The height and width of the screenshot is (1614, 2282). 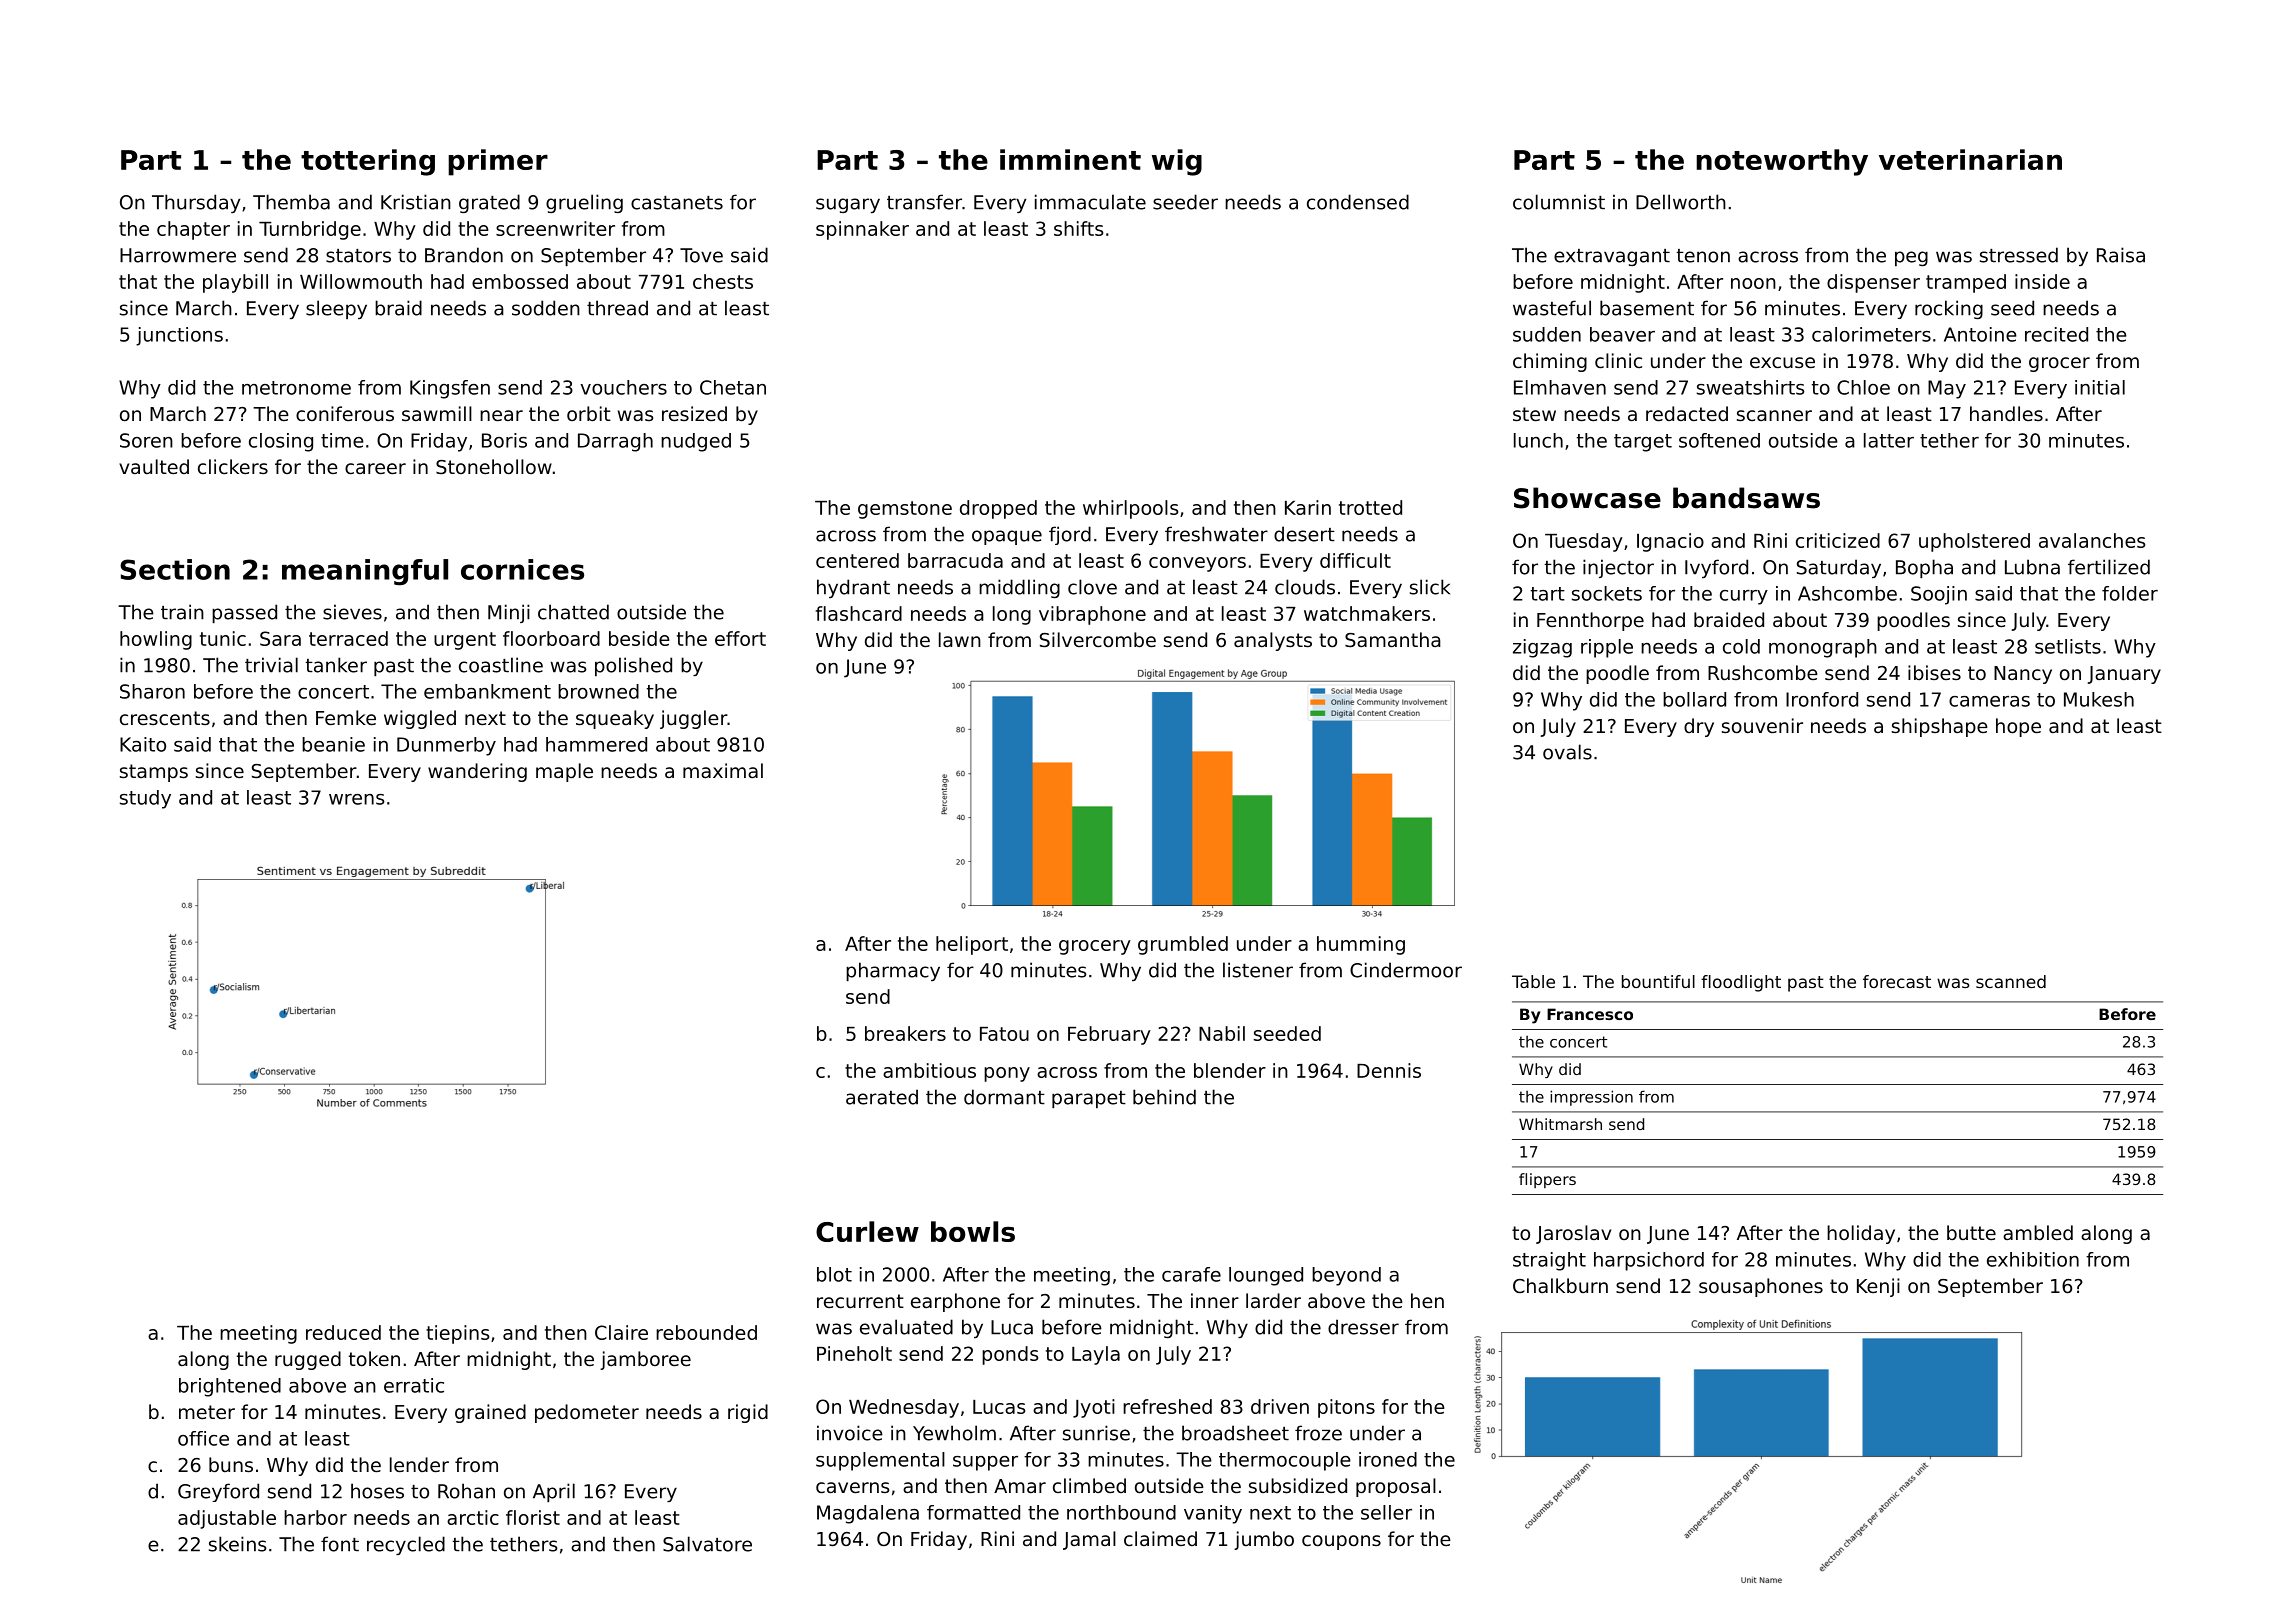 I want to click on formatted, so click(x=973, y=1512).
